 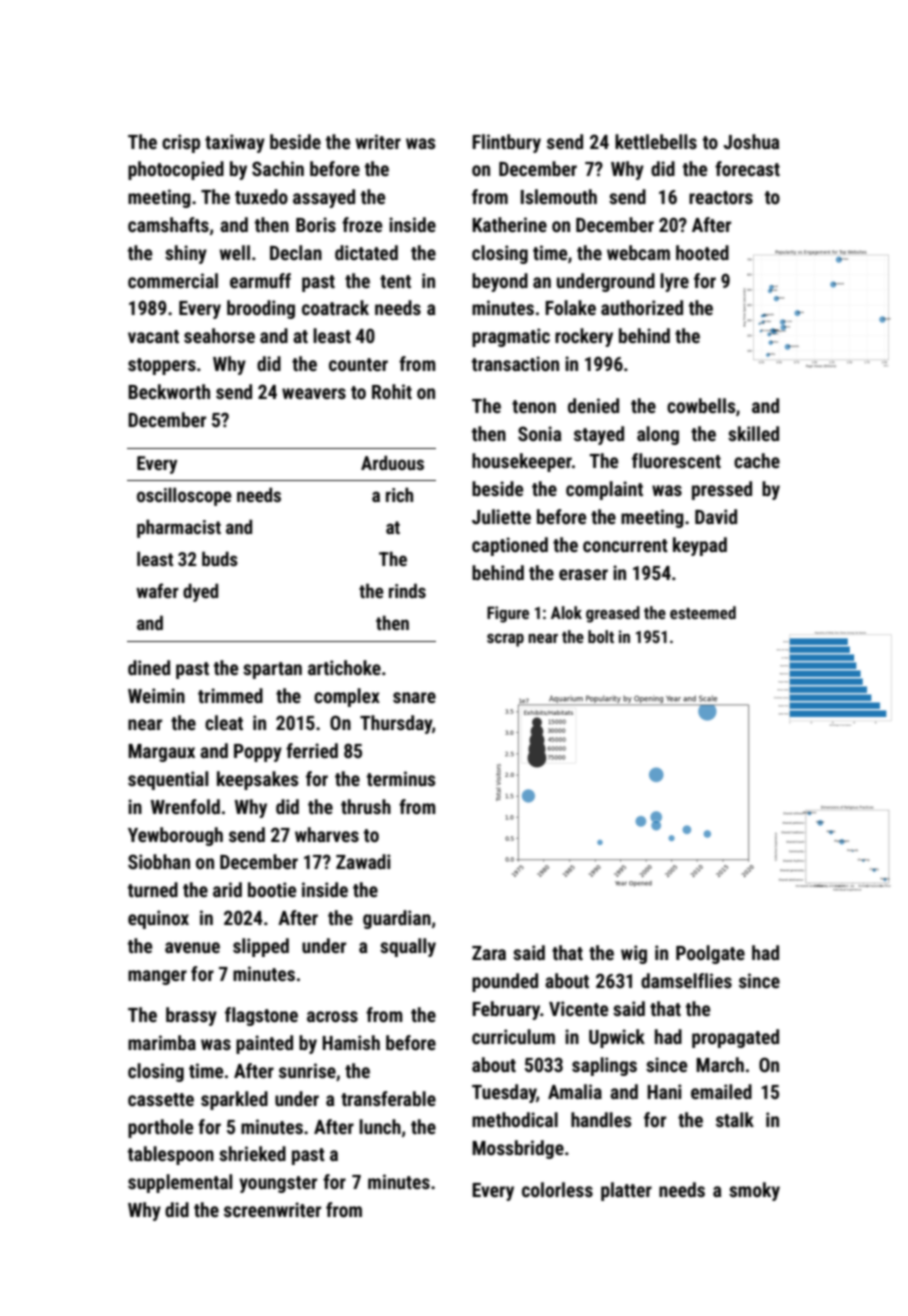 What do you see at coordinates (344, 667) in the screenshot?
I see `artichoke` at bounding box center [344, 667].
